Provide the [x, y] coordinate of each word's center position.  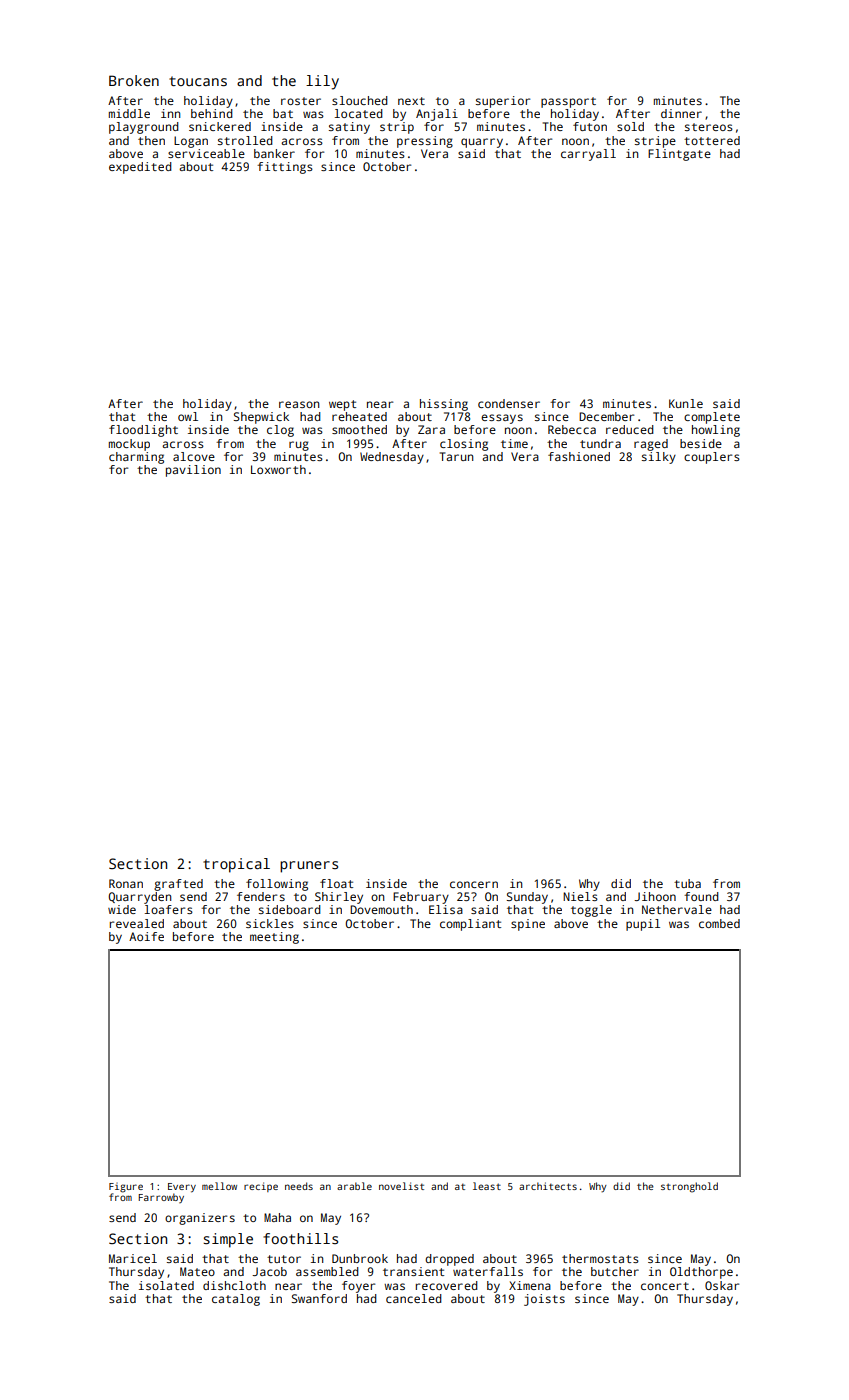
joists [544, 1300]
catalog [236, 1300]
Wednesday [392, 458]
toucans [198, 81]
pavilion [193, 471]
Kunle [686, 403]
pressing [425, 142]
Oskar [722, 1285]
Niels [580, 896]
